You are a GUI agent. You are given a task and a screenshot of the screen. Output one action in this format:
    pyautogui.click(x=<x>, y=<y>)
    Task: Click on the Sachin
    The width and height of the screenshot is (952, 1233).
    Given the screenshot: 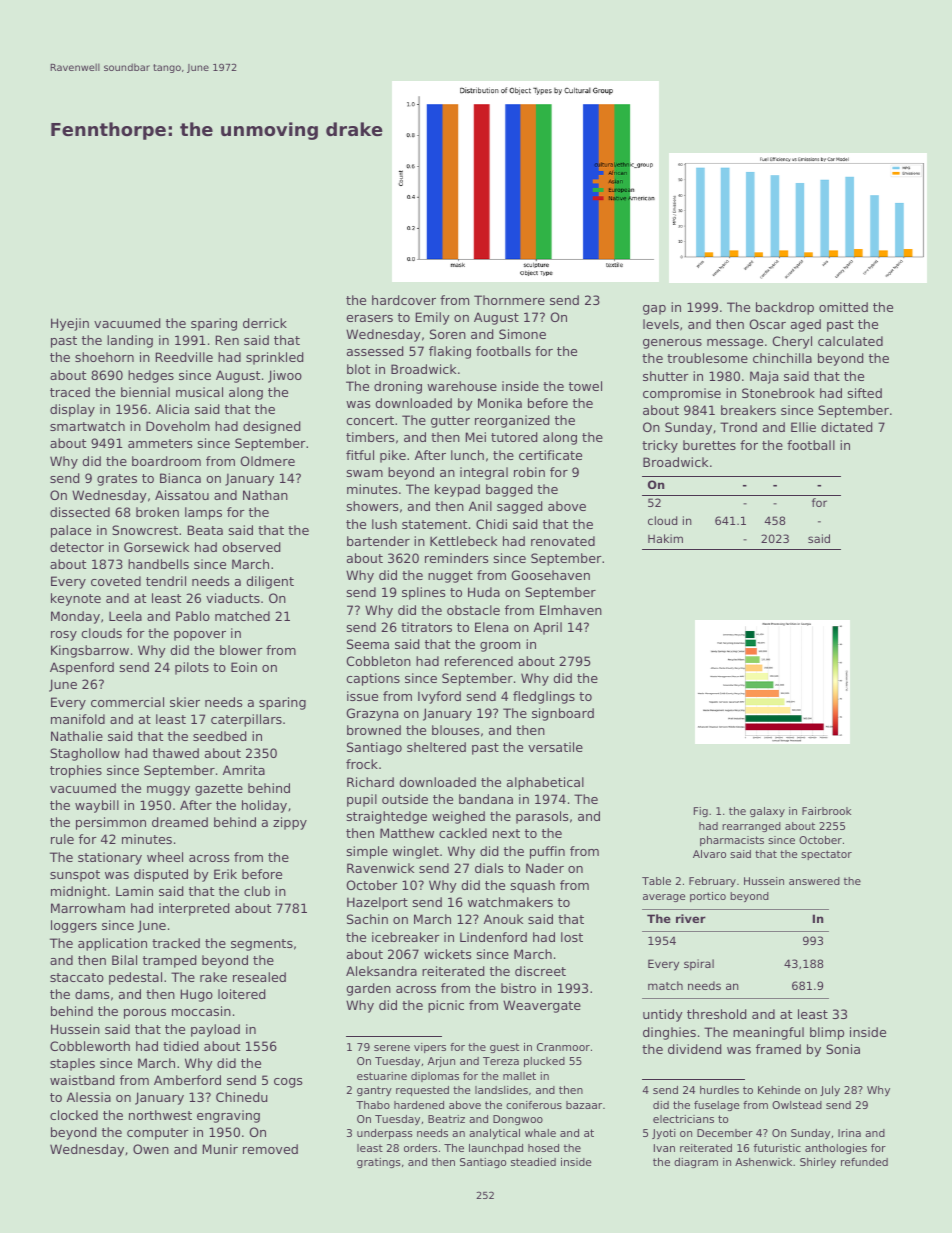 What is the action you would take?
    pyautogui.click(x=367, y=919)
